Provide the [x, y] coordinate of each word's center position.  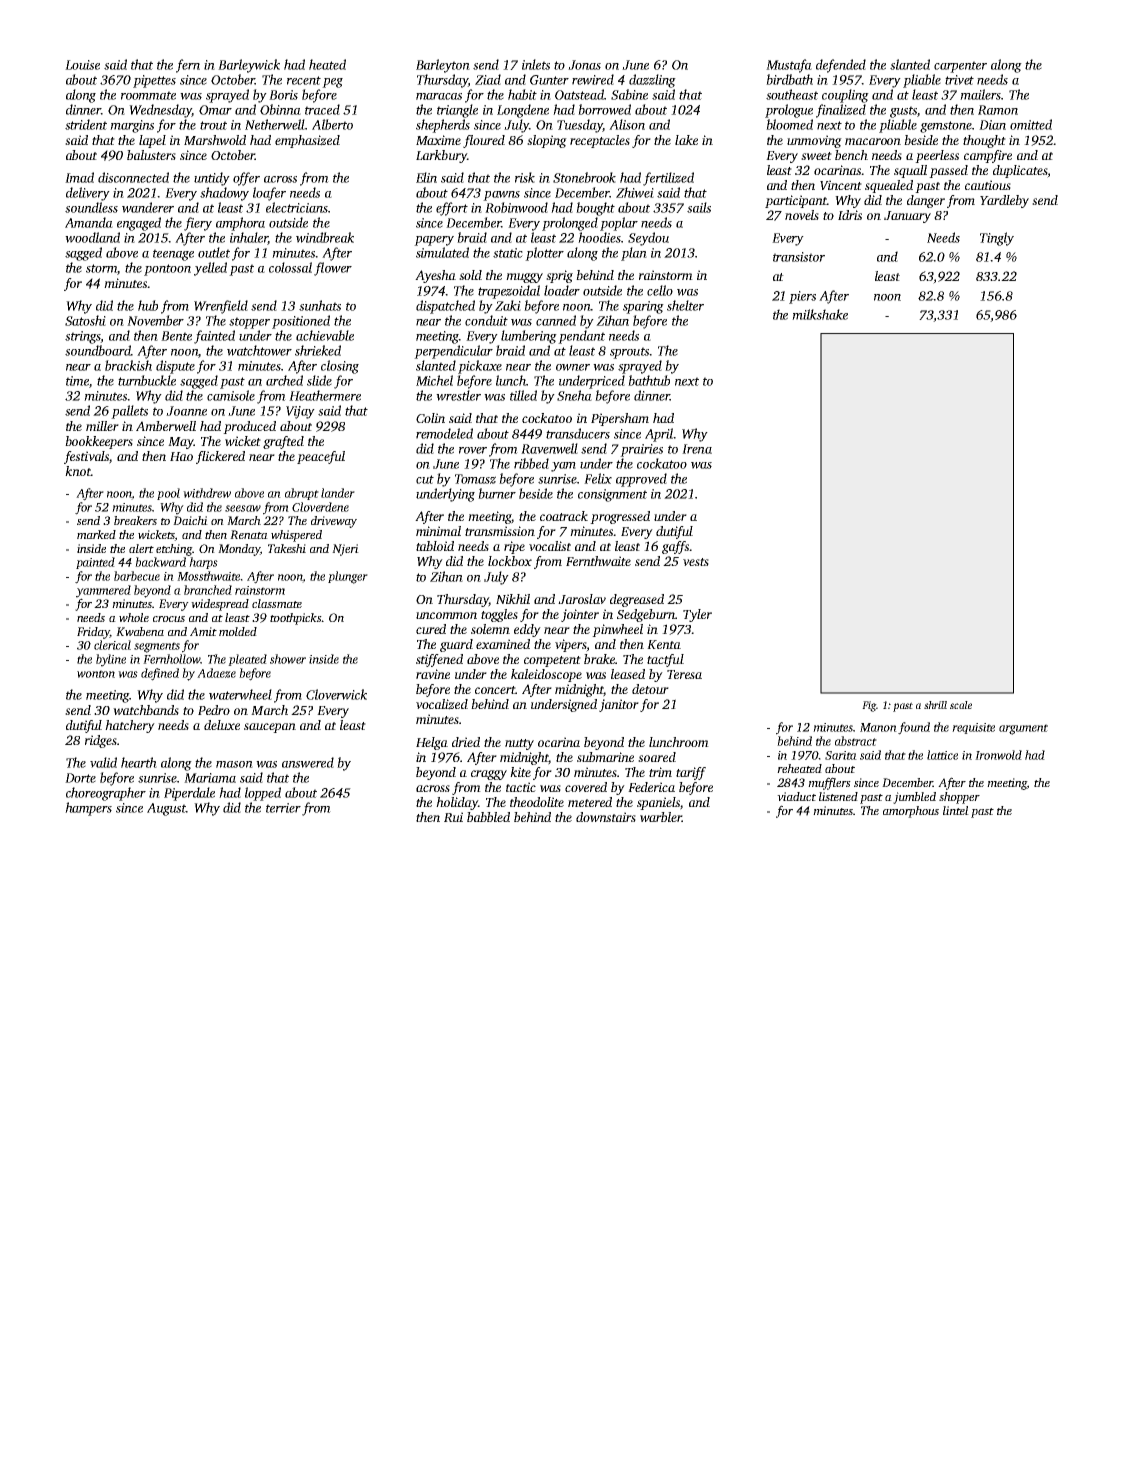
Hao [181, 456]
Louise [82, 65]
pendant [581, 337]
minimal [438, 531]
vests [696, 562]
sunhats [320, 305]
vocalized [442, 704]
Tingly [997, 239]
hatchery [130, 726]
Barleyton [443, 66]
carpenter [960, 67]
